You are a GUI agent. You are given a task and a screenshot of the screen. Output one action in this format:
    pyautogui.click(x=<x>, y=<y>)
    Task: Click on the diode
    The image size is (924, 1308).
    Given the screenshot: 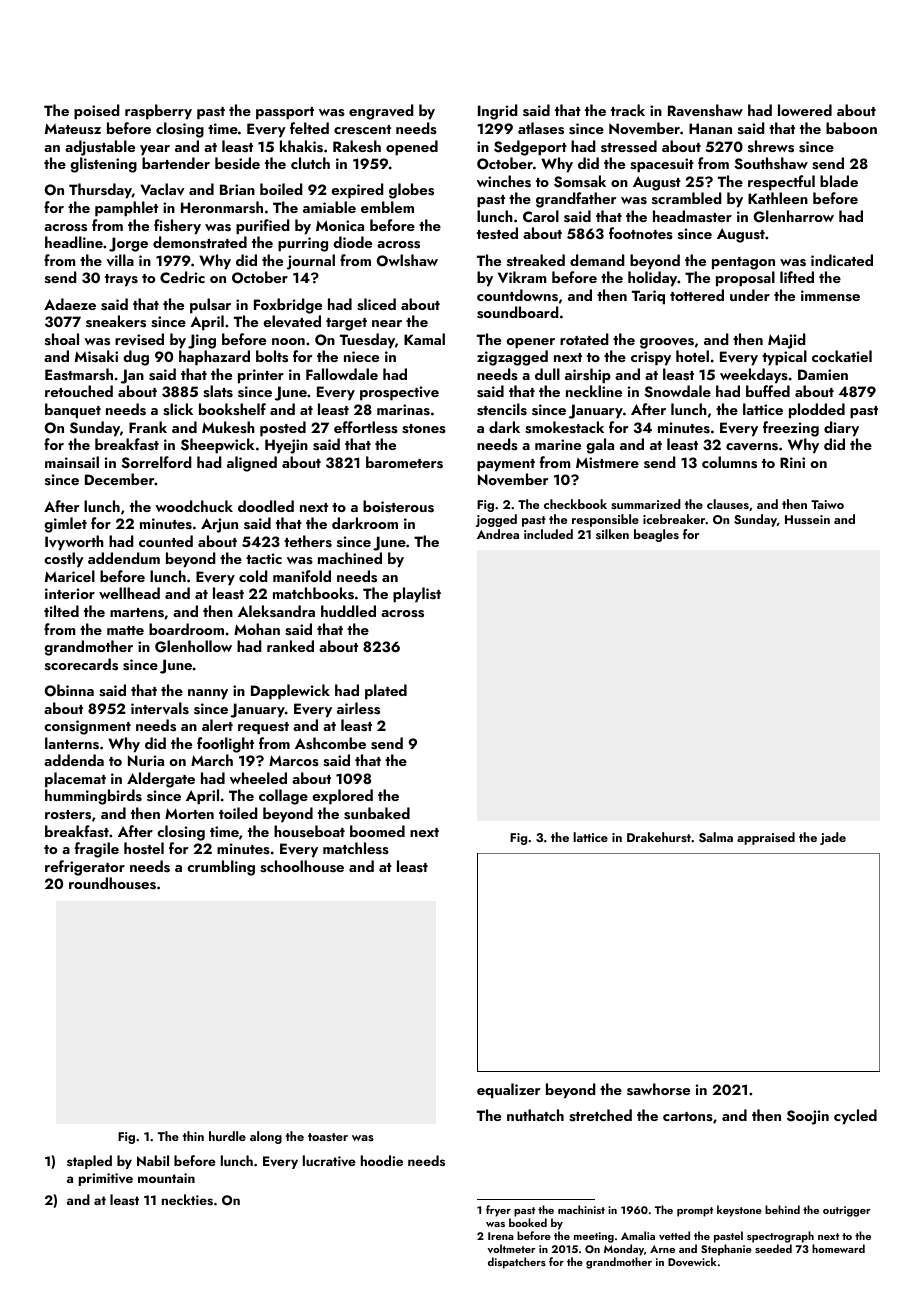 What is the action you would take?
    pyautogui.click(x=352, y=242)
